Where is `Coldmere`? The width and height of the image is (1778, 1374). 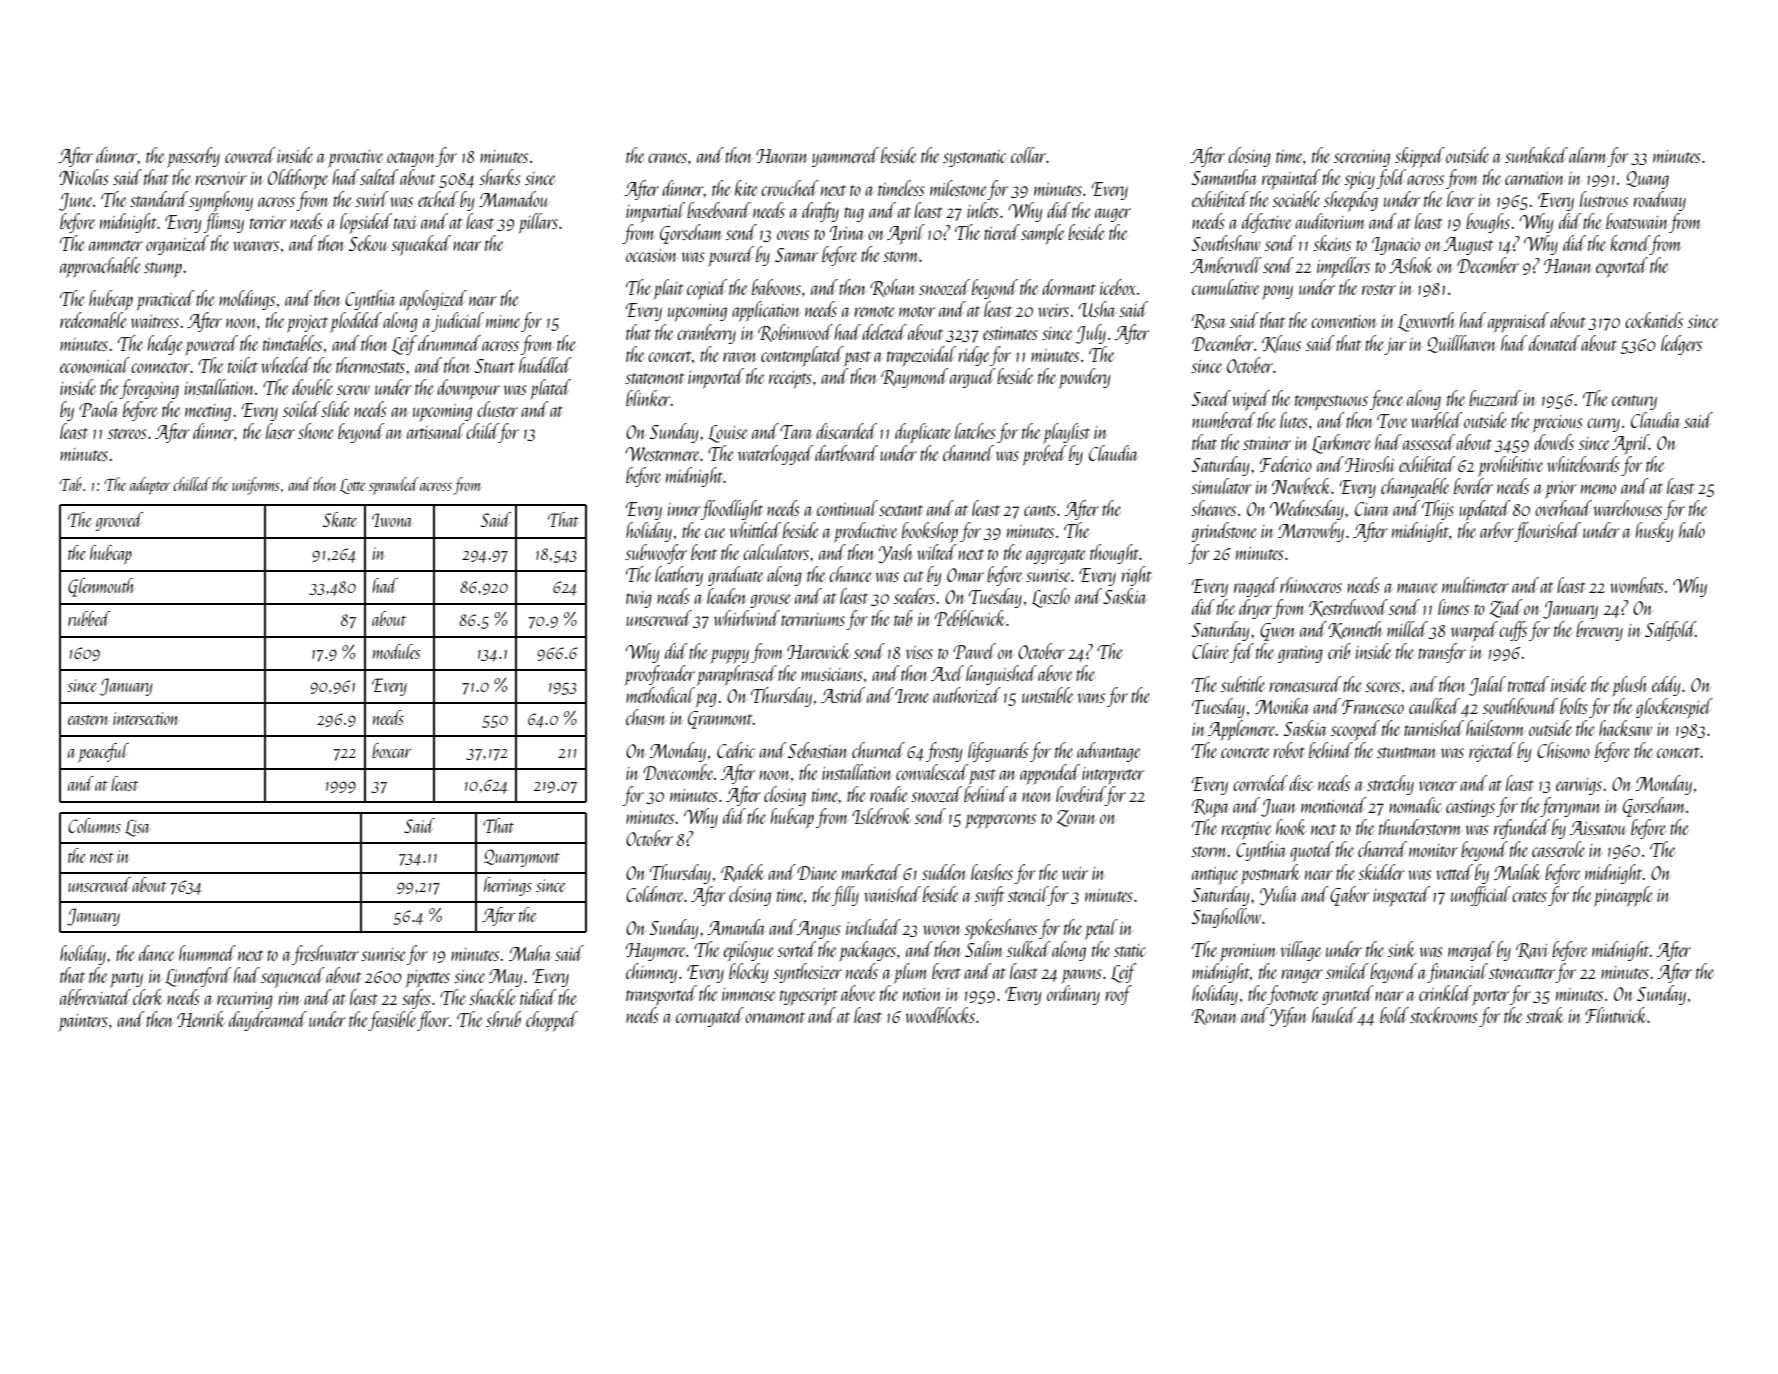 Coldmere is located at coordinates (655, 894).
